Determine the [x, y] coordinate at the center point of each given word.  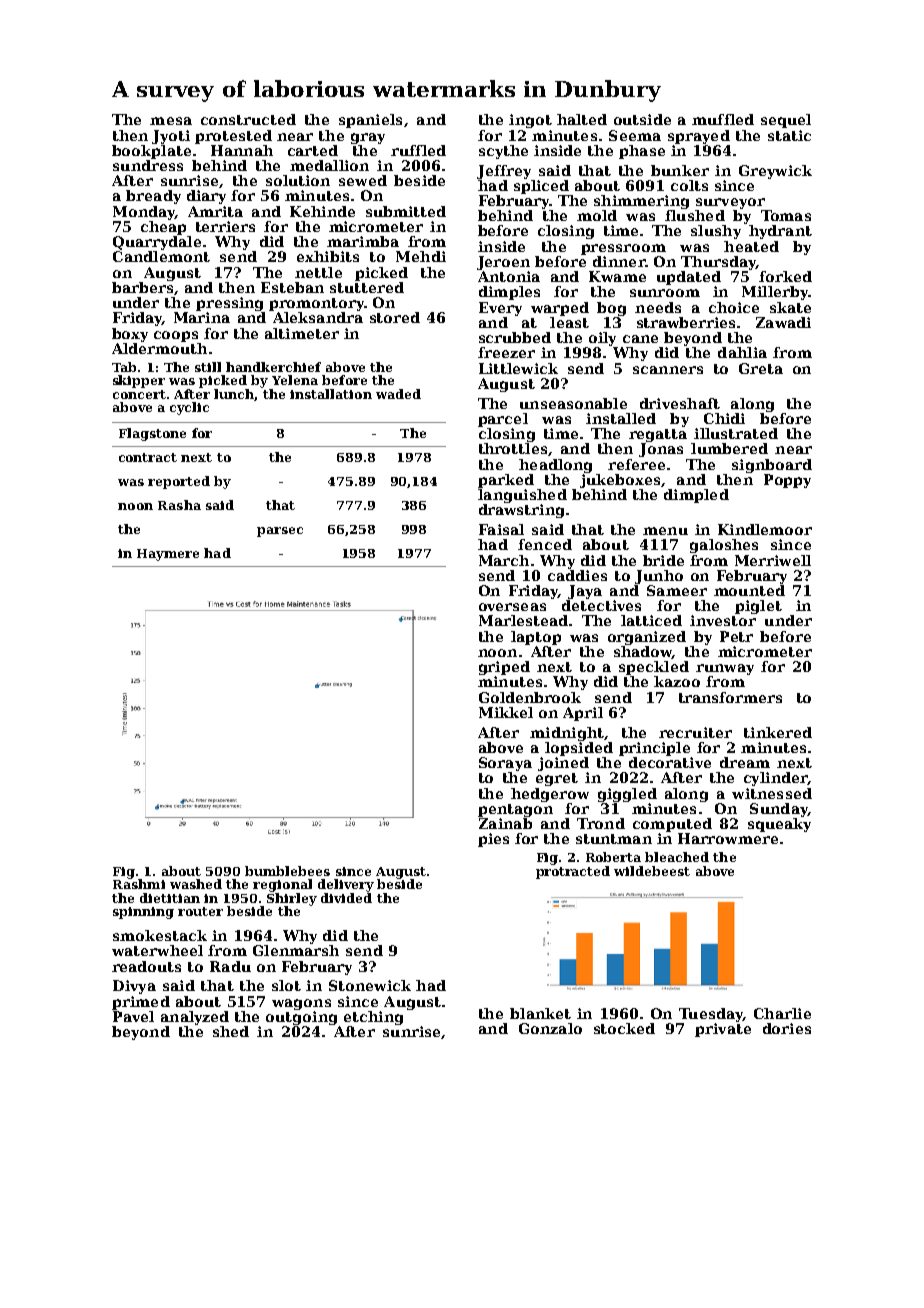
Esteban [292, 287]
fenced [545, 544]
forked [785, 276]
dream [745, 762]
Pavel [133, 1016]
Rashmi [139, 884]
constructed [248, 119]
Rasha [179, 505]
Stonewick [370, 985]
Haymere [168, 555]
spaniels [370, 121]
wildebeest [652, 871]
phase [642, 152]
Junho [659, 577]
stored [395, 317]
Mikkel [506, 712]
